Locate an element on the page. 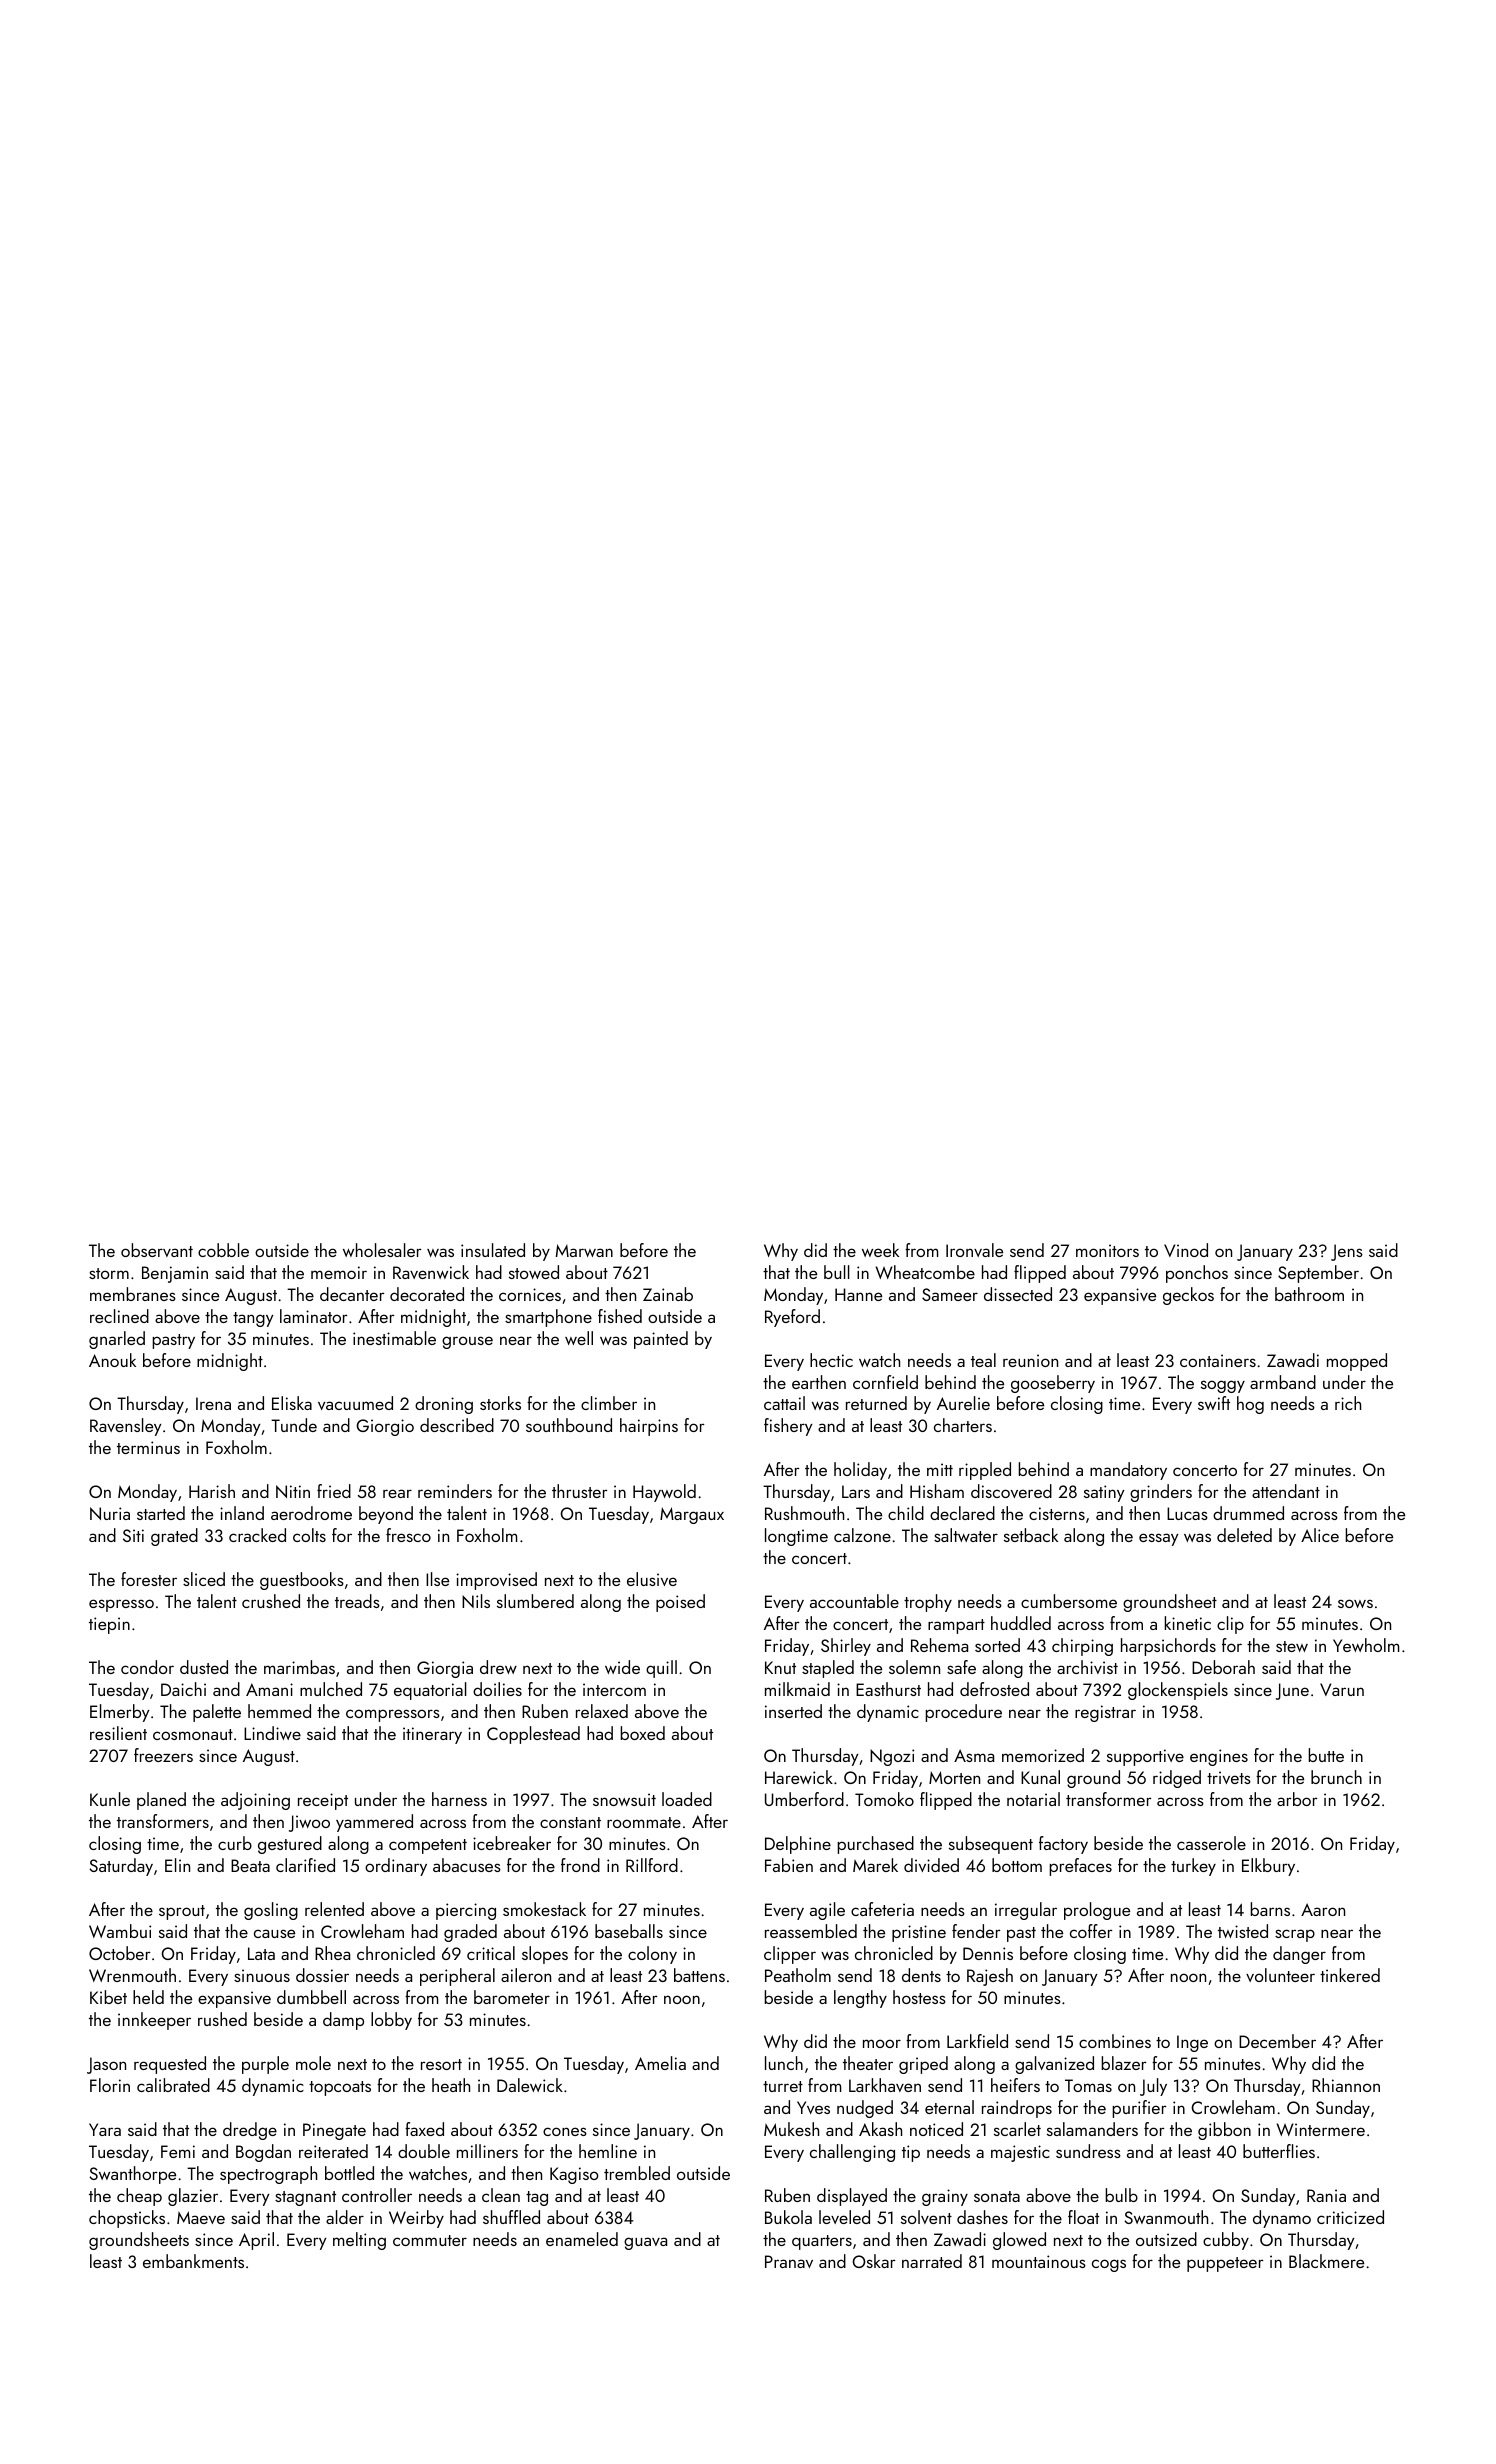 The image size is (1496, 2464). graded is located at coordinates (470, 1933).
